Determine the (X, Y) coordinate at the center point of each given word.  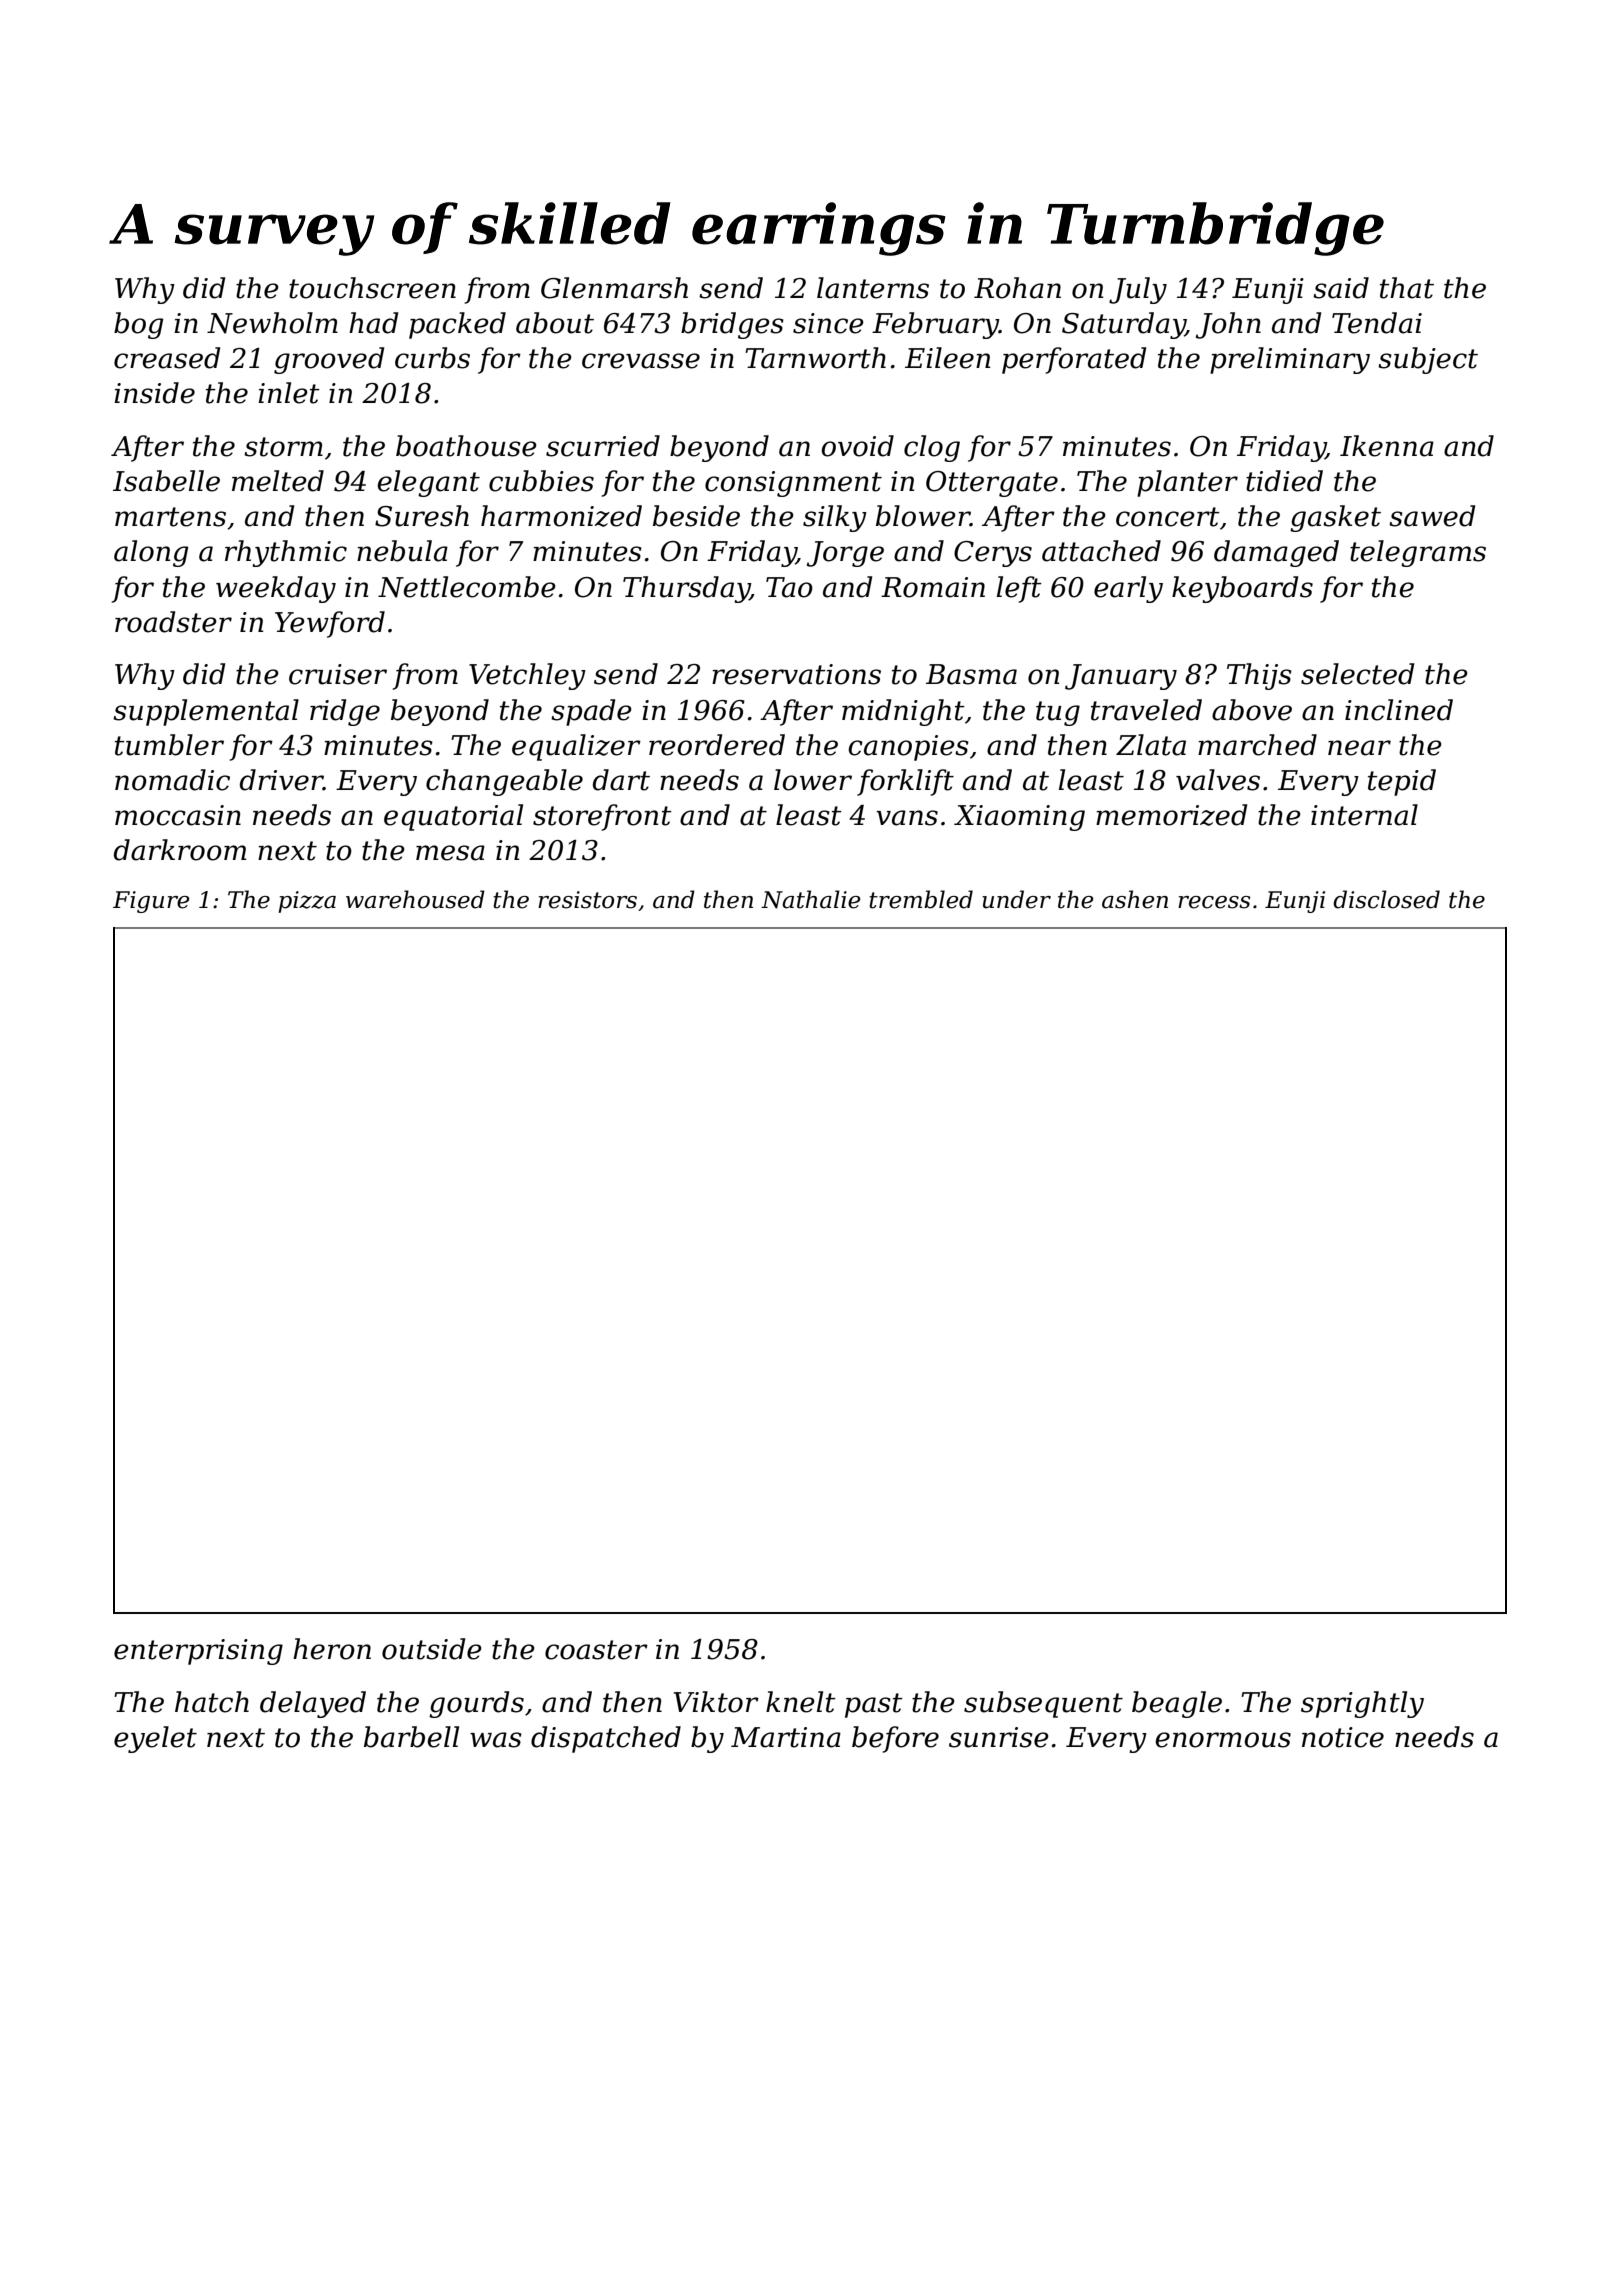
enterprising (198, 1652)
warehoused (415, 899)
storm (283, 447)
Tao (789, 587)
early (1128, 589)
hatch (212, 1702)
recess (1214, 902)
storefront (602, 817)
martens (170, 517)
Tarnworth (815, 358)
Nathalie (810, 899)
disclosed (1386, 899)
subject (1428, 360)
